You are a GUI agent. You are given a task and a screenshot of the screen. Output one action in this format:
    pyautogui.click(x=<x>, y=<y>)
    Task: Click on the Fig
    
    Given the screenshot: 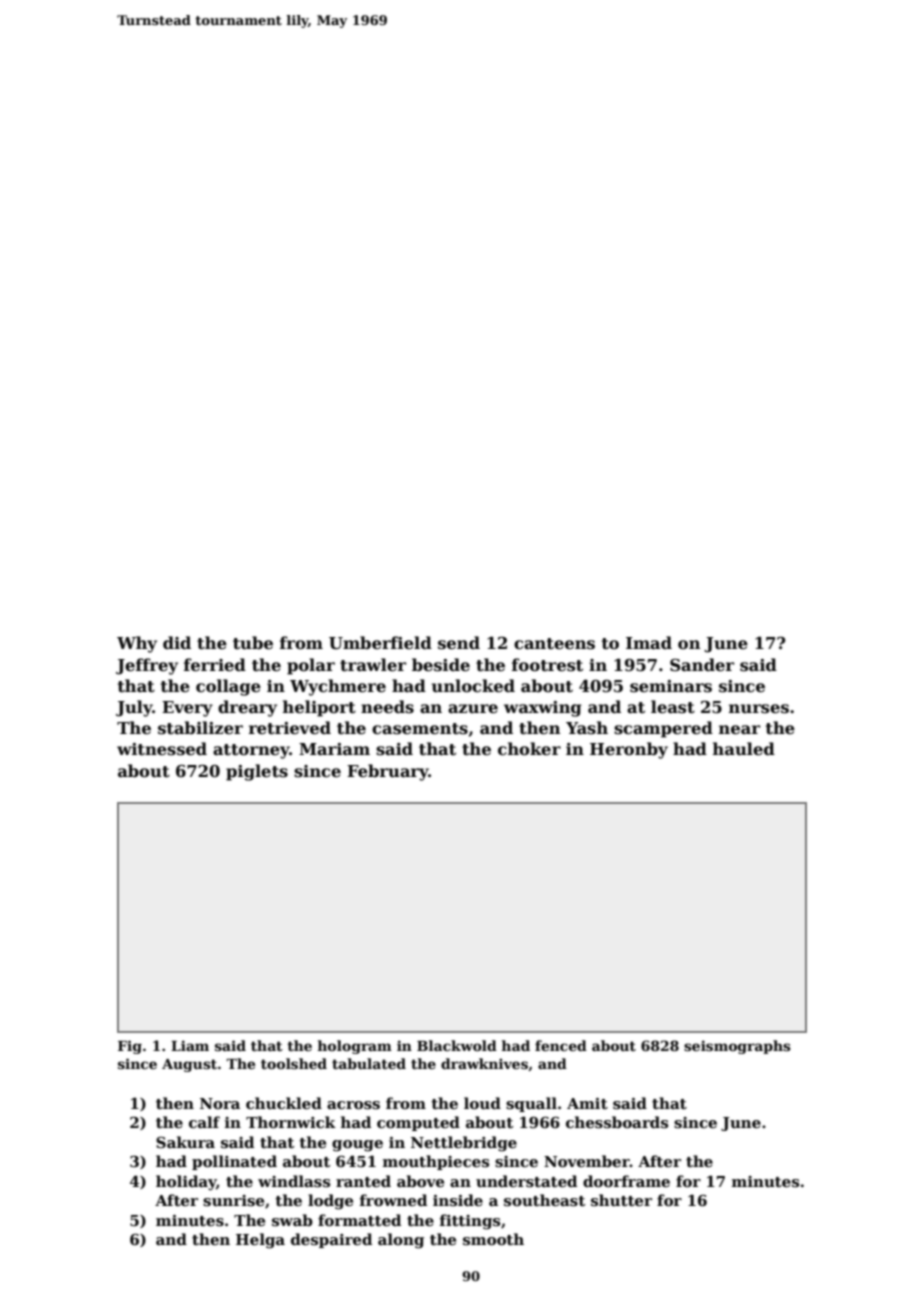 What is the action you would take?
    pyautogui.click(x=130, y=1047)
